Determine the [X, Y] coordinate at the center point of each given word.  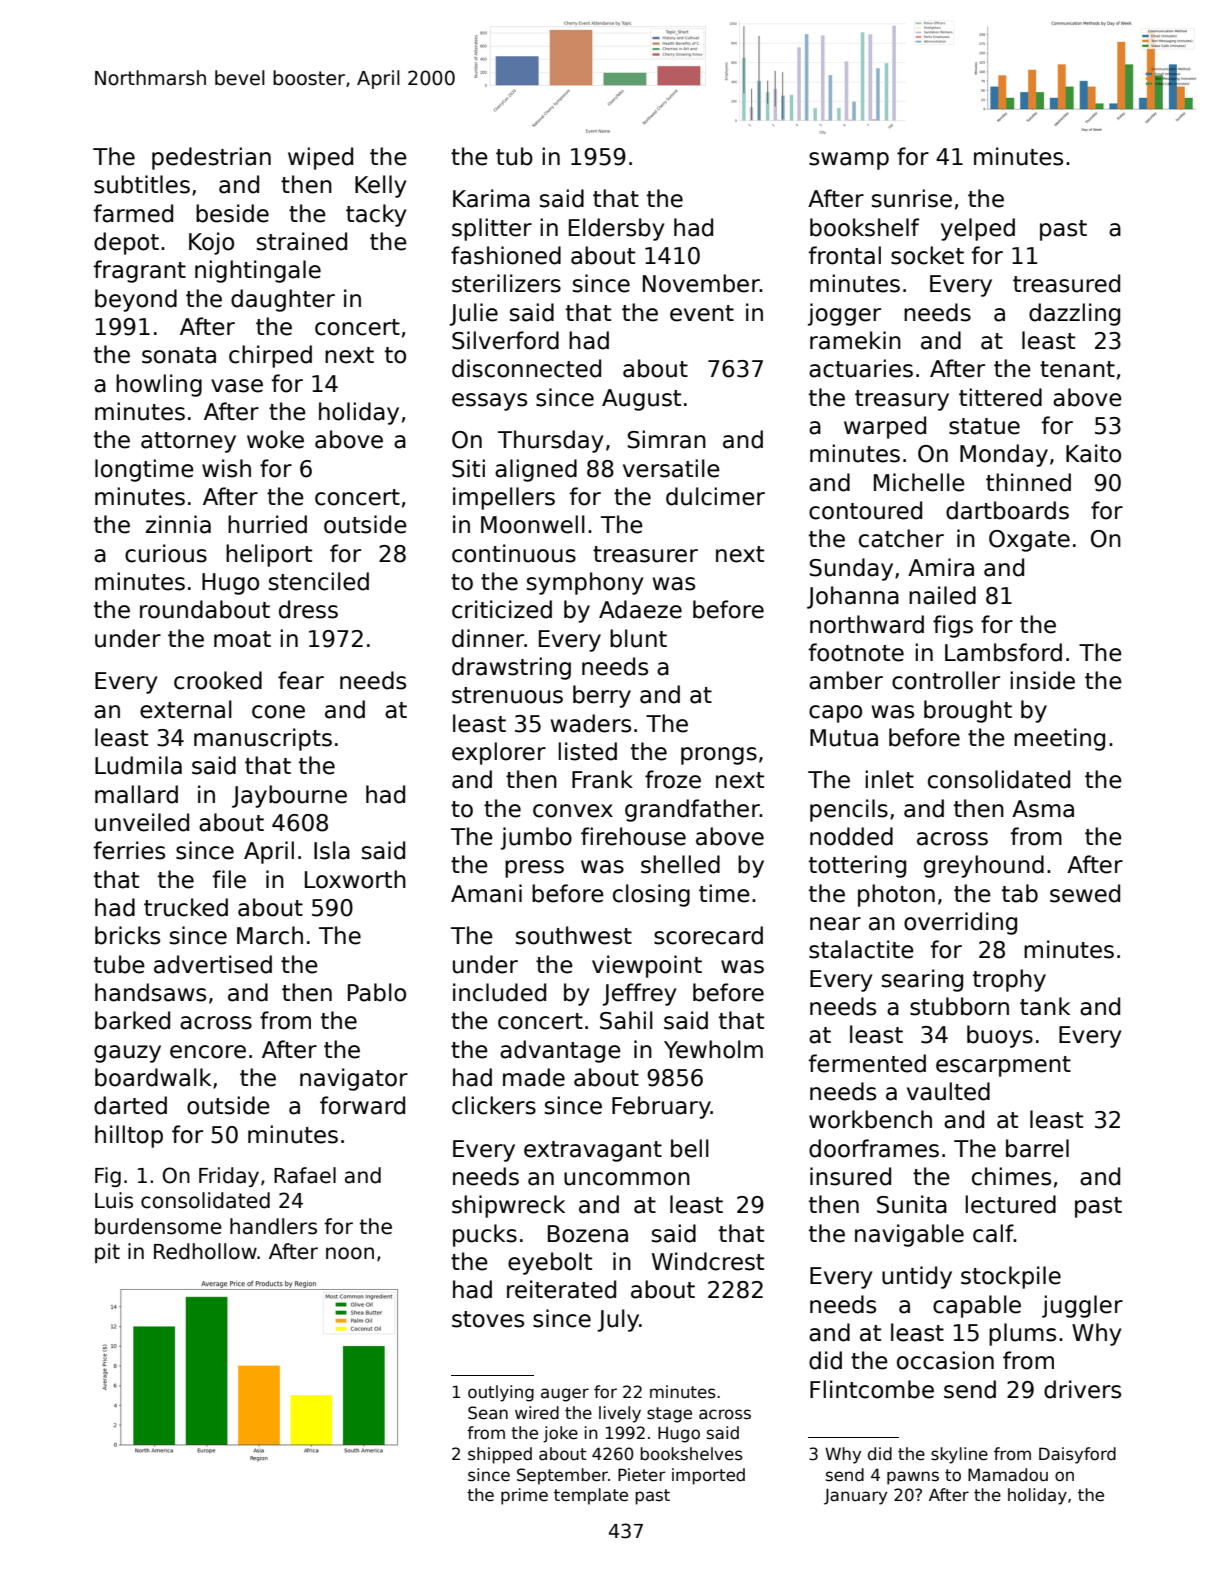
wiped [320, 158]
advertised [213, 964]
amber [846, 680]
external [186, 709]
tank [1045, 1006]
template [591, 1496]
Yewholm [713, 1049]
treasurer [645, 554]
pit [107, 1253]
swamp [849, 161]
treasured [1066, 283]
